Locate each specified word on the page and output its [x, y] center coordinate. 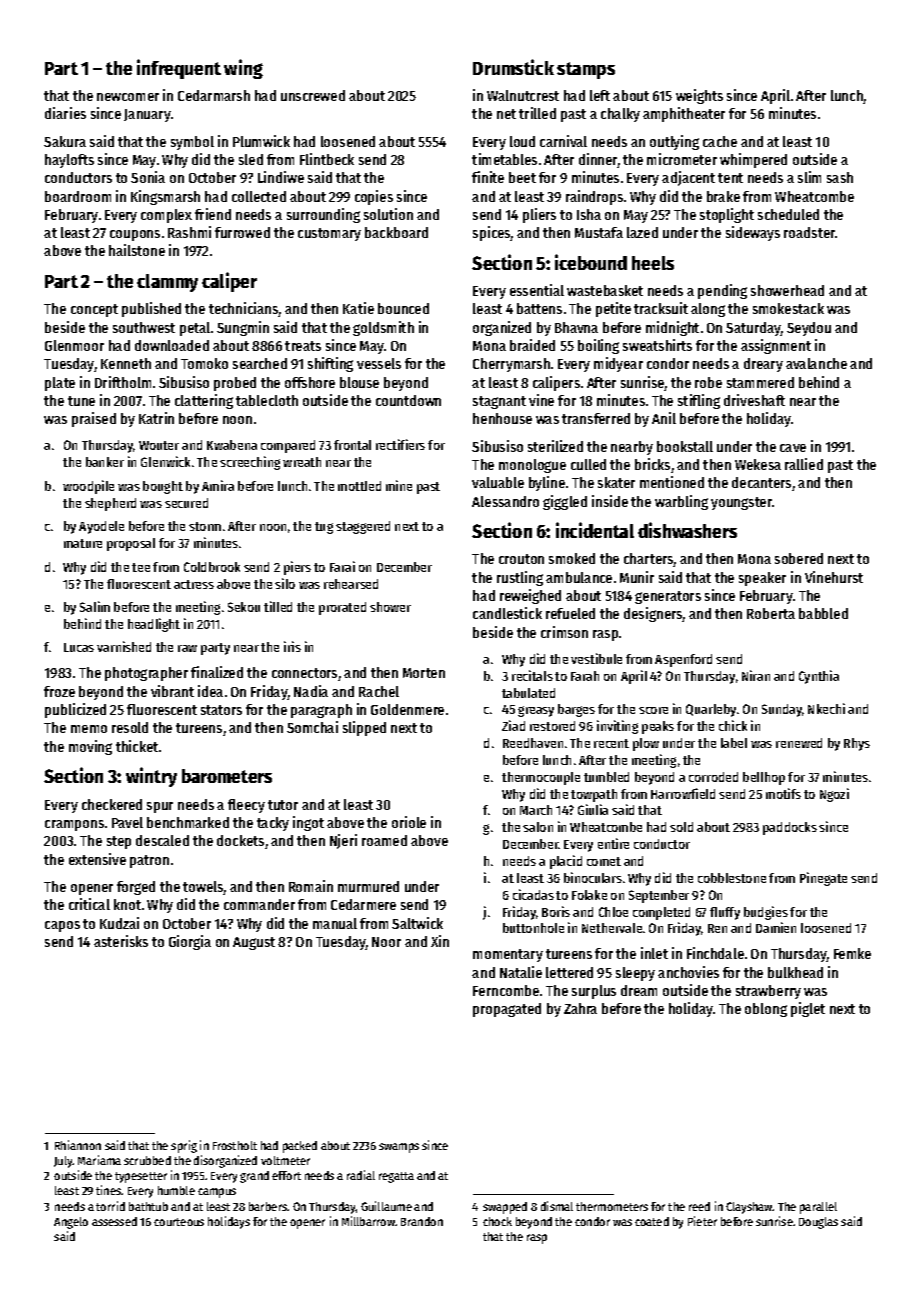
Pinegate [823, 879]
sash [840, 177]
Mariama [99, 1160]
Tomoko [204, 363]
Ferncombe [506, 990]
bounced [403, 308]
